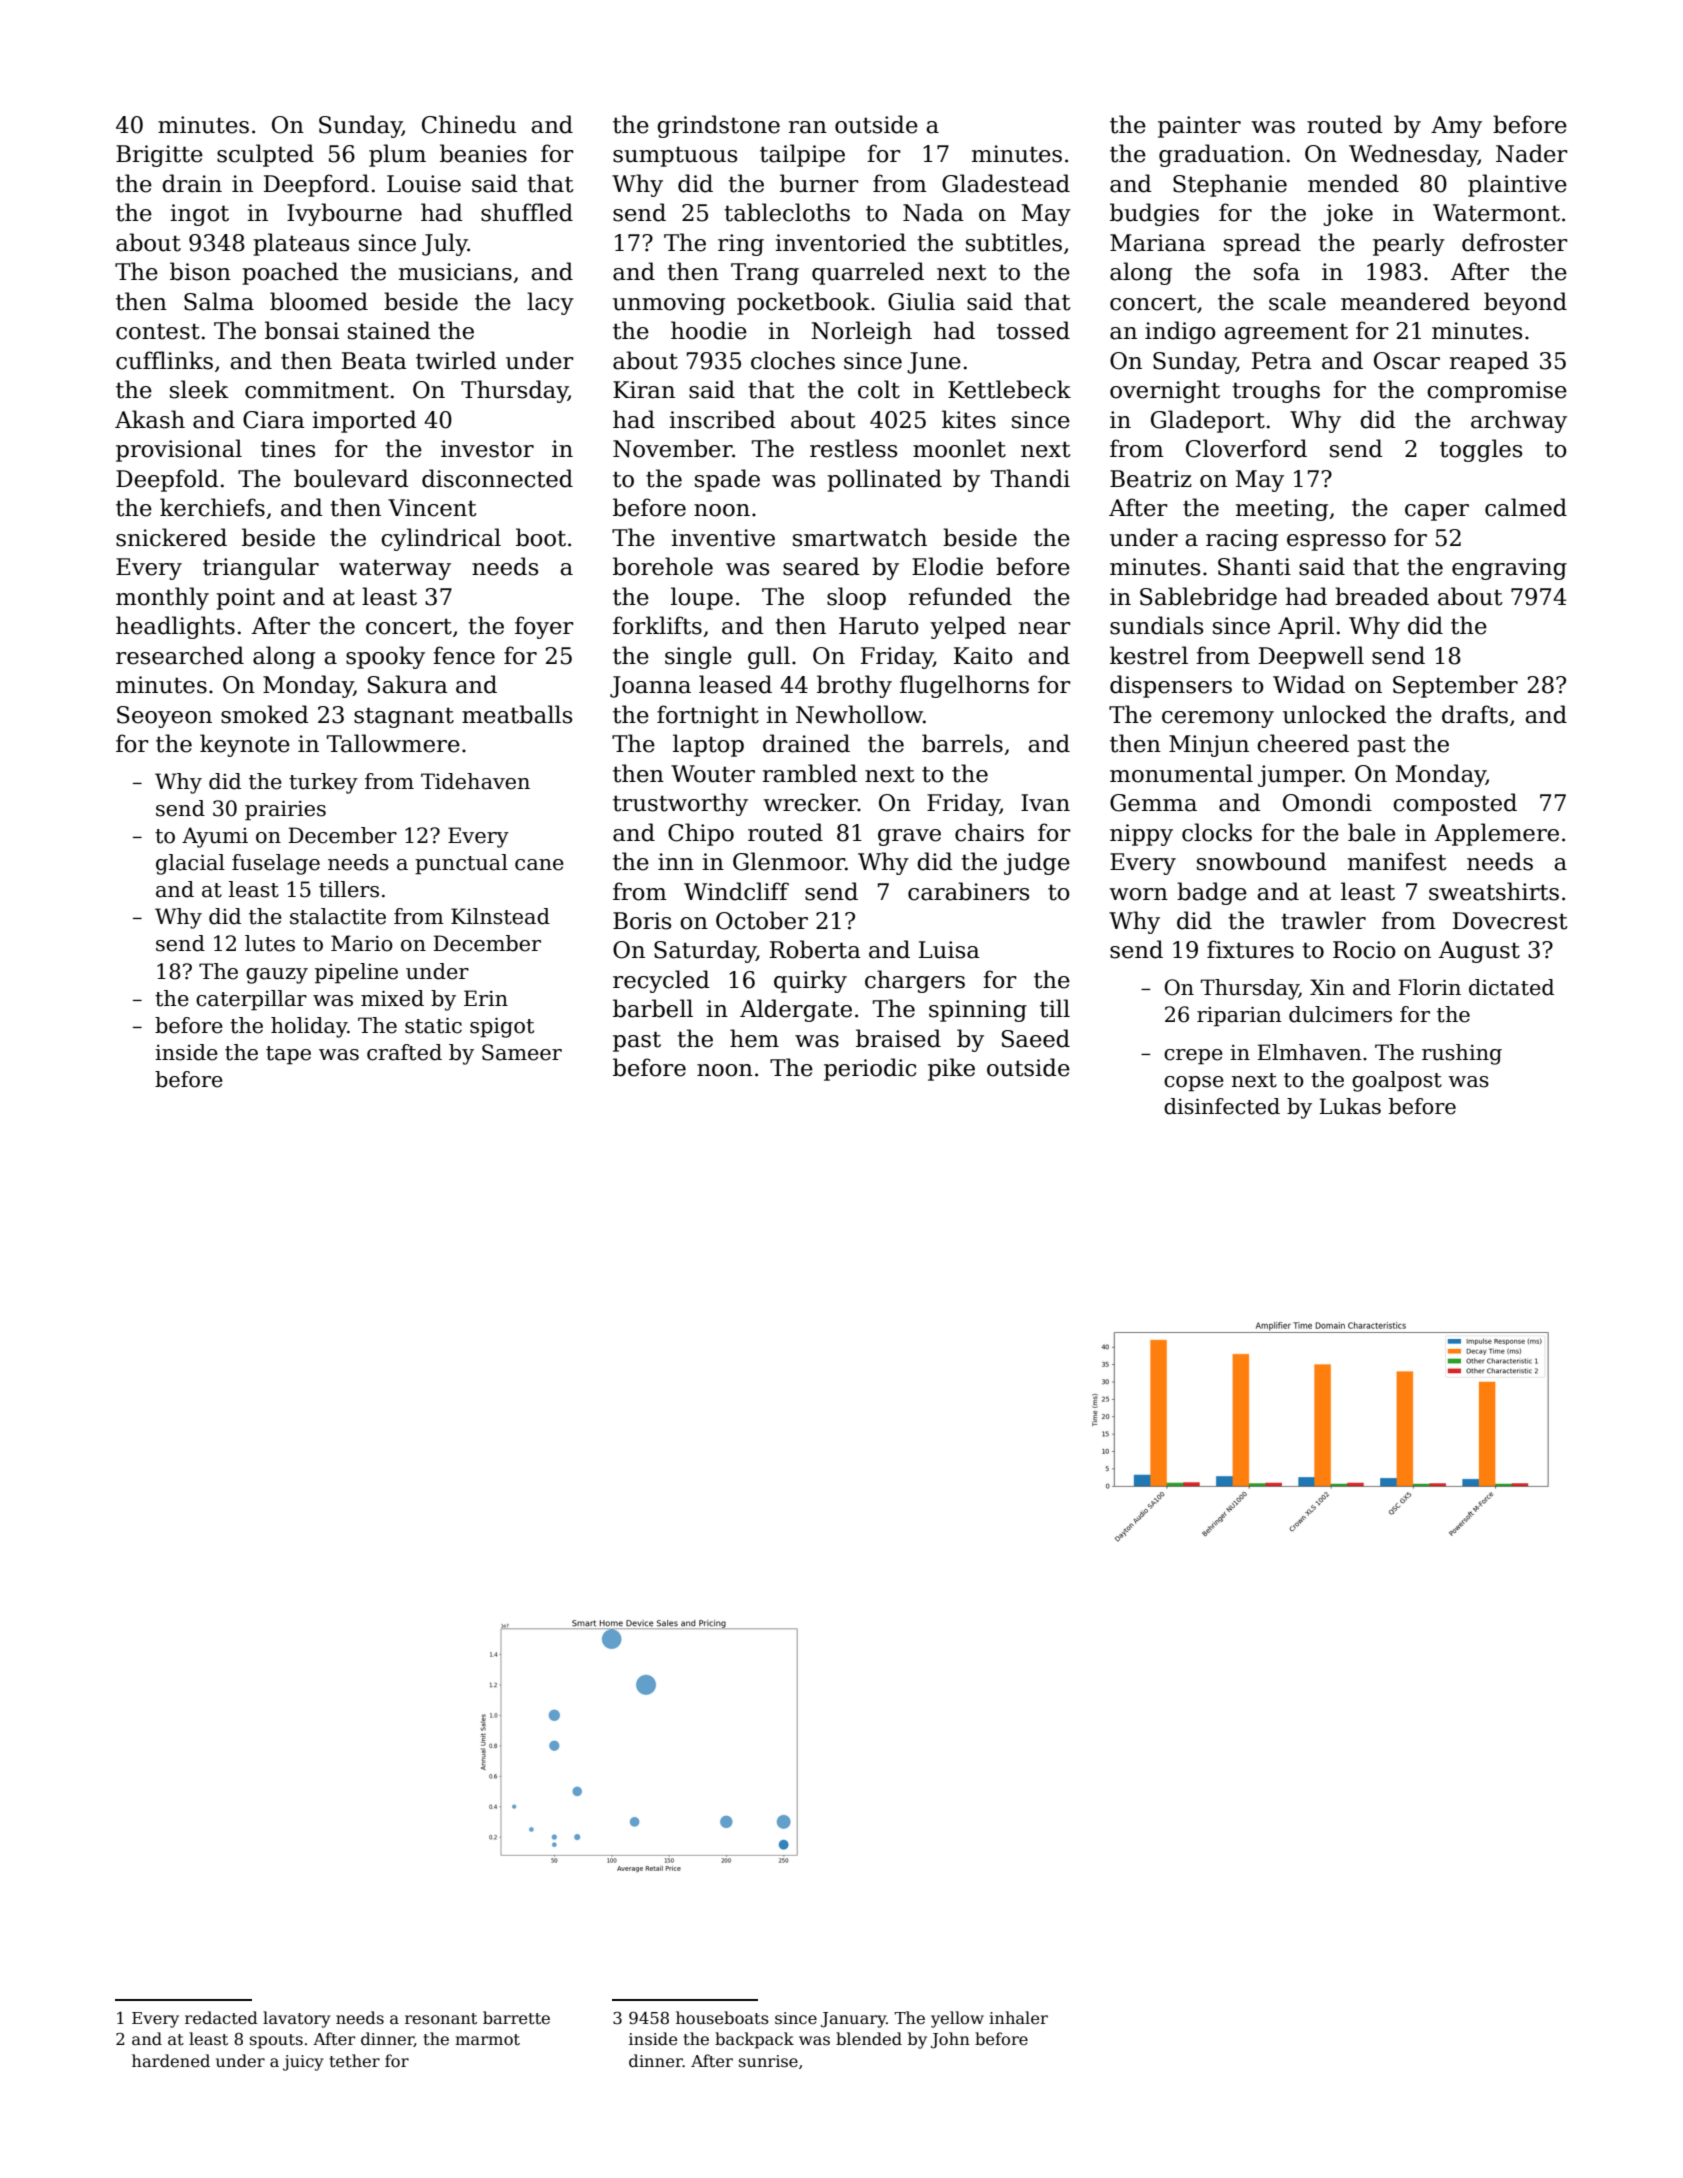  I want to click on Amy, so click(1456, 127).
